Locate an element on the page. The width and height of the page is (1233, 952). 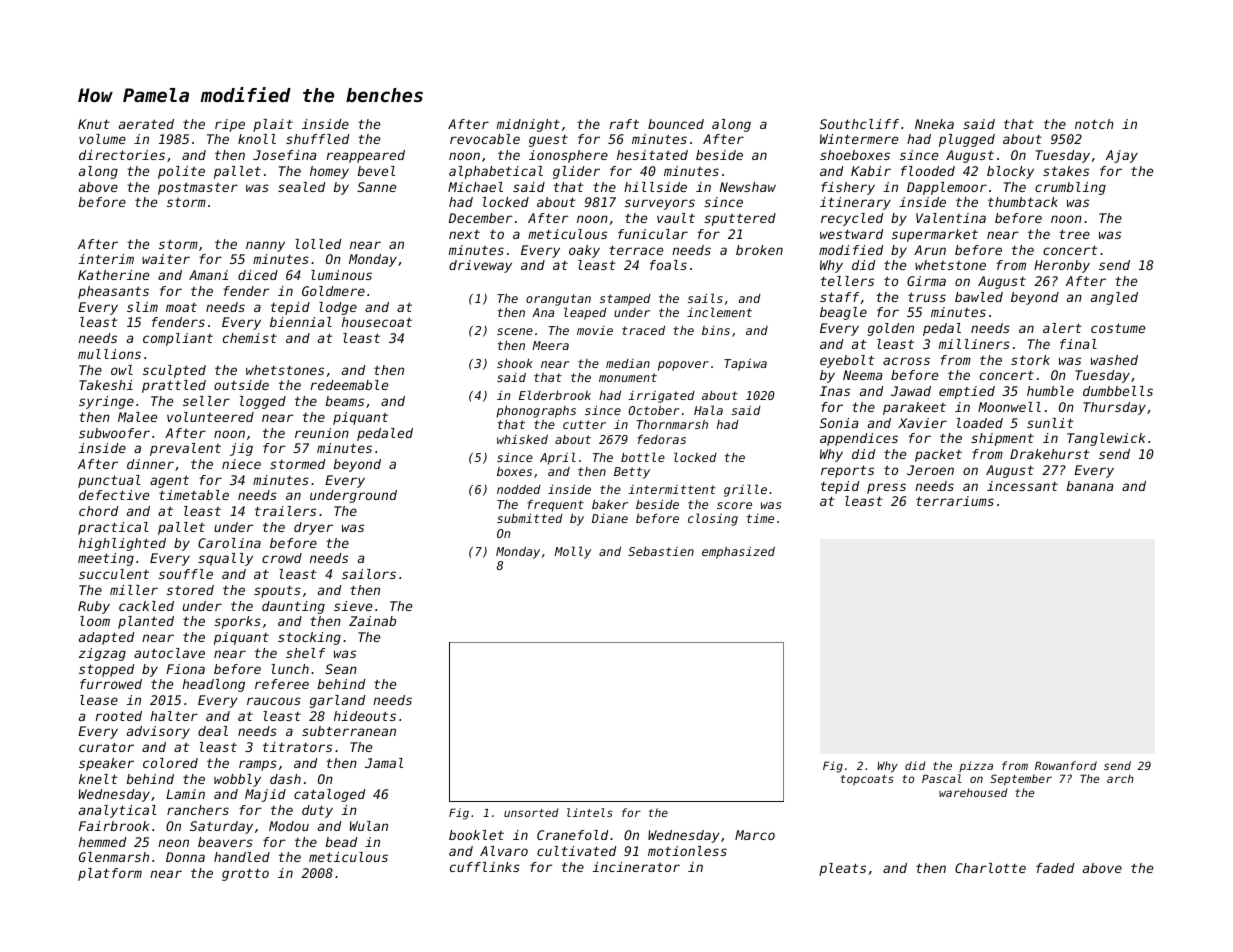
knelt is located at coordinates (98, 779).
